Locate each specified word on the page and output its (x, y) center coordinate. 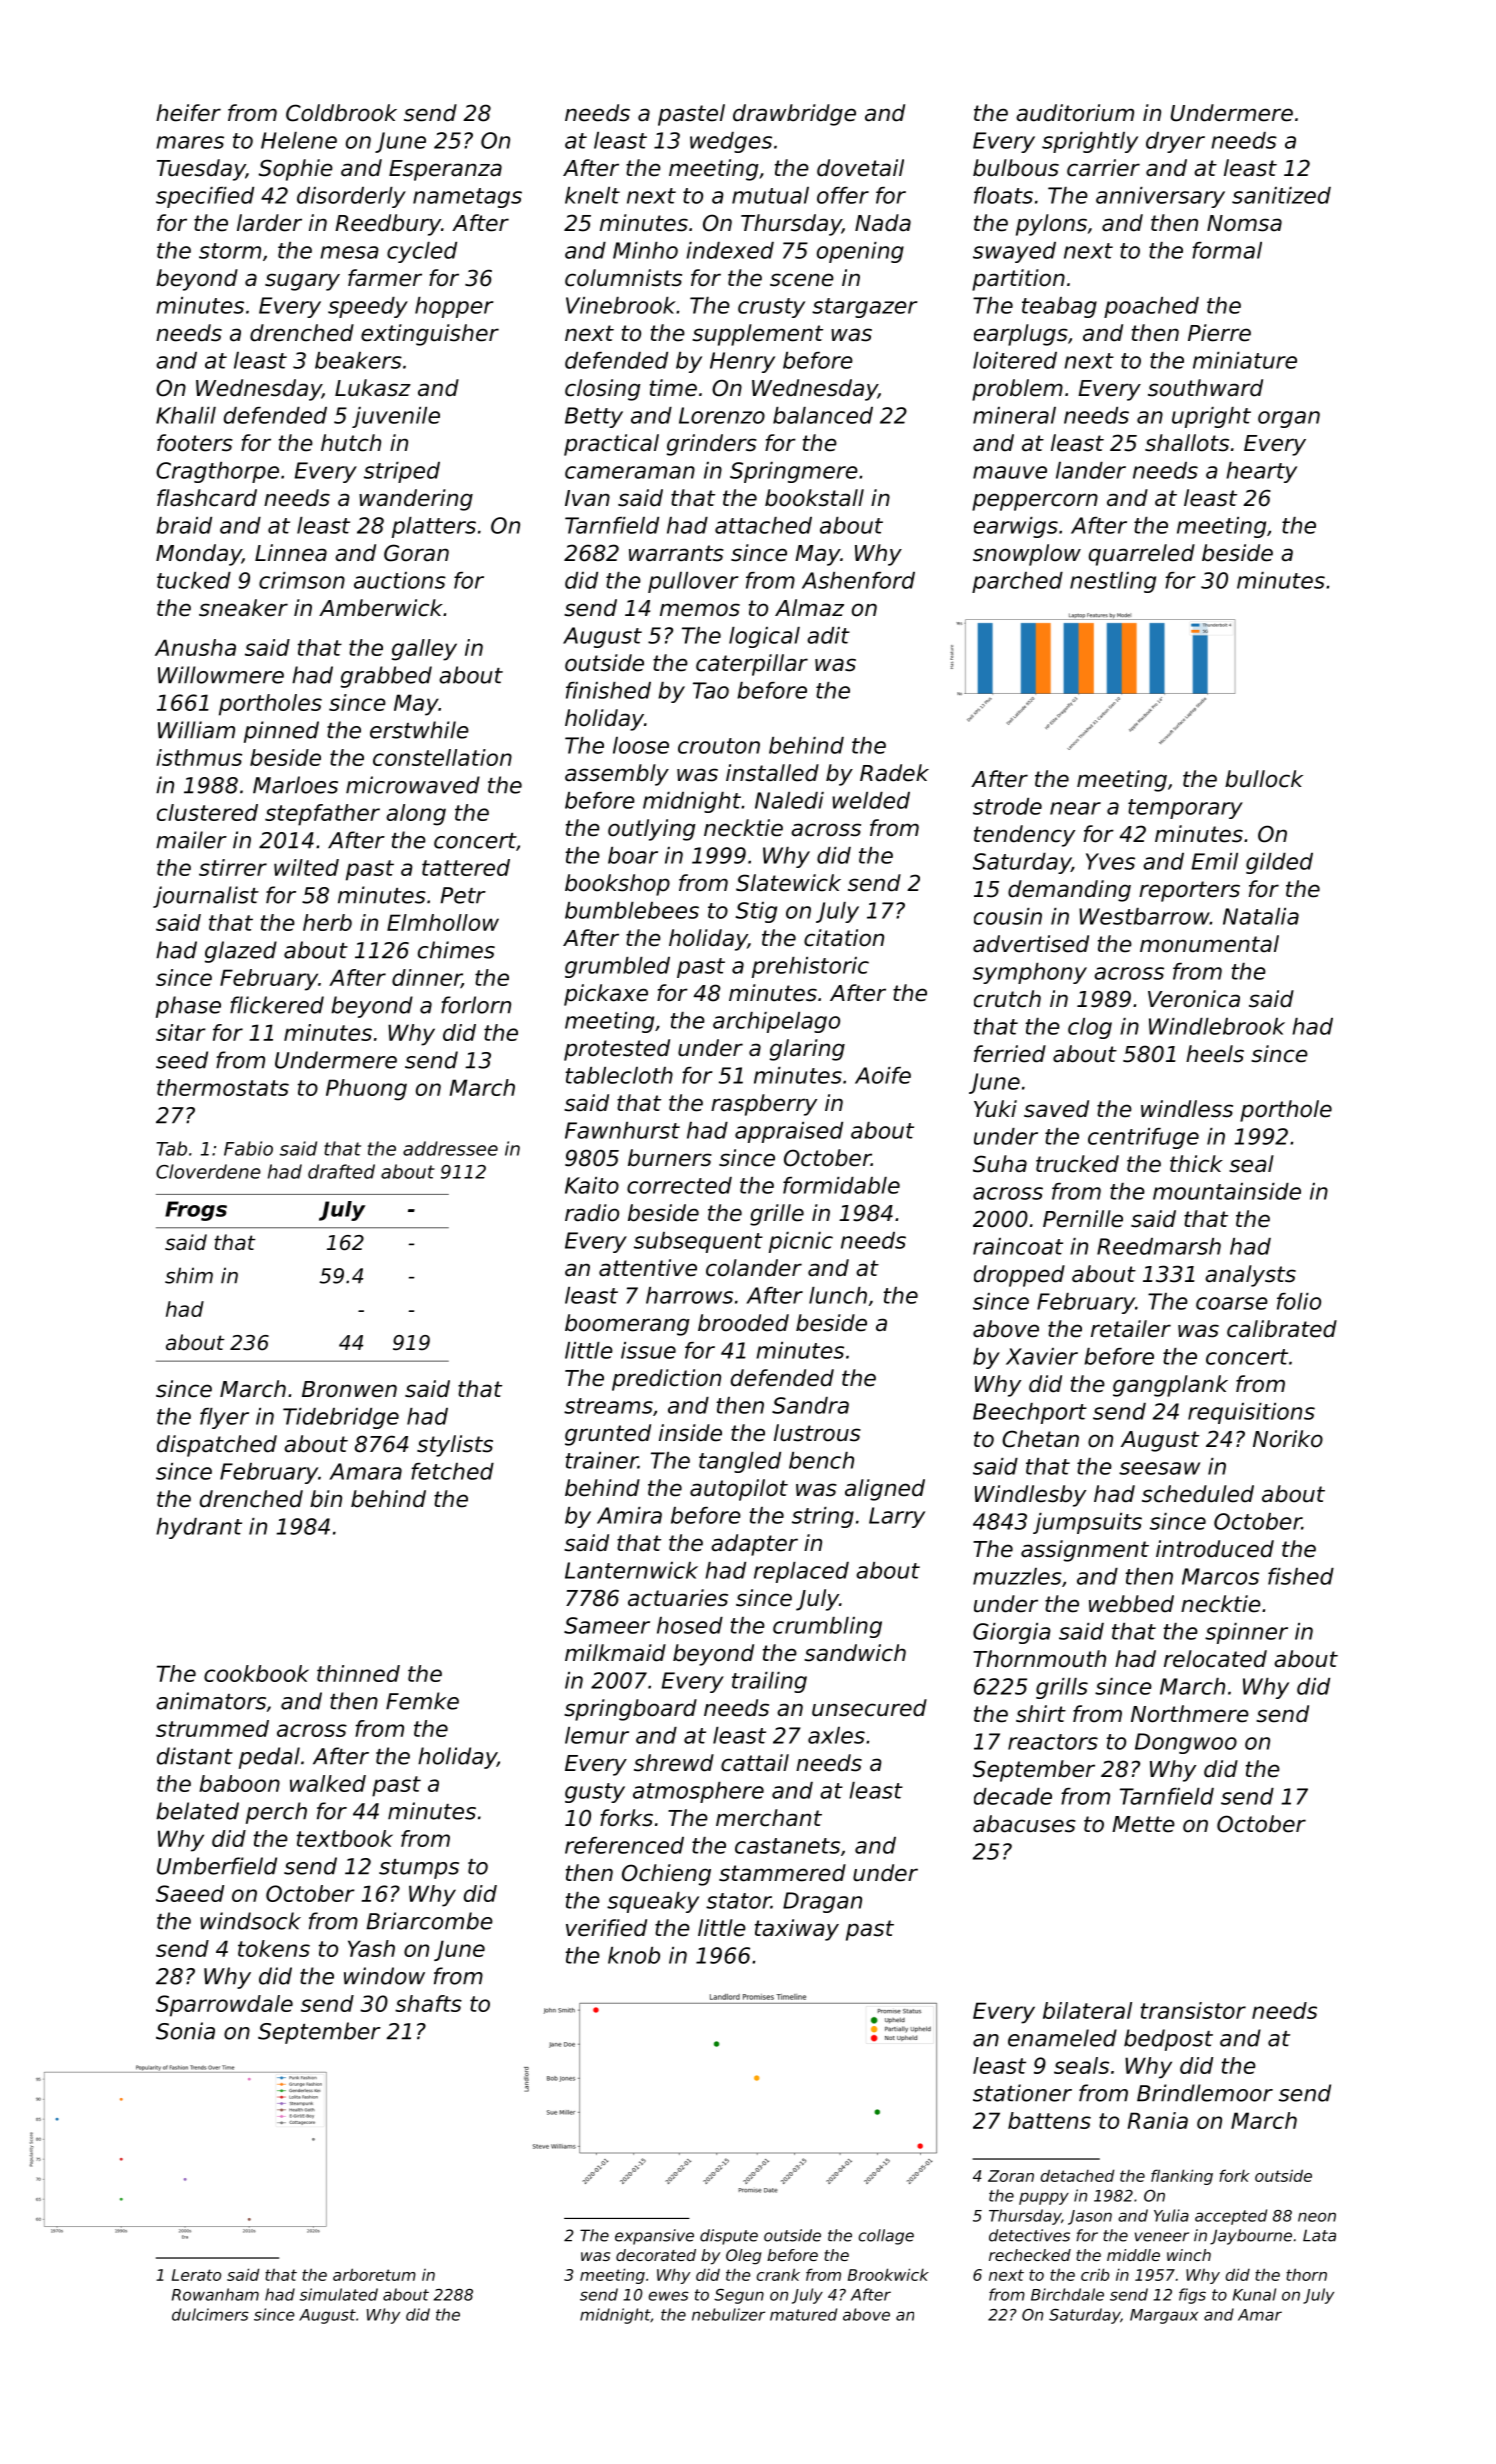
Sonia (185, 2031)
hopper (454, 307)
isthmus (199, 757)
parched (1017, 582)
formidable (841, 1185)
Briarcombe (429, 1921)
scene (802, 280)
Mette (1143, 1824)
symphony (1030, 973)
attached (763, 525)
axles (836, 1735)
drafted (341, 1171)
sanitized (1281, 195)
